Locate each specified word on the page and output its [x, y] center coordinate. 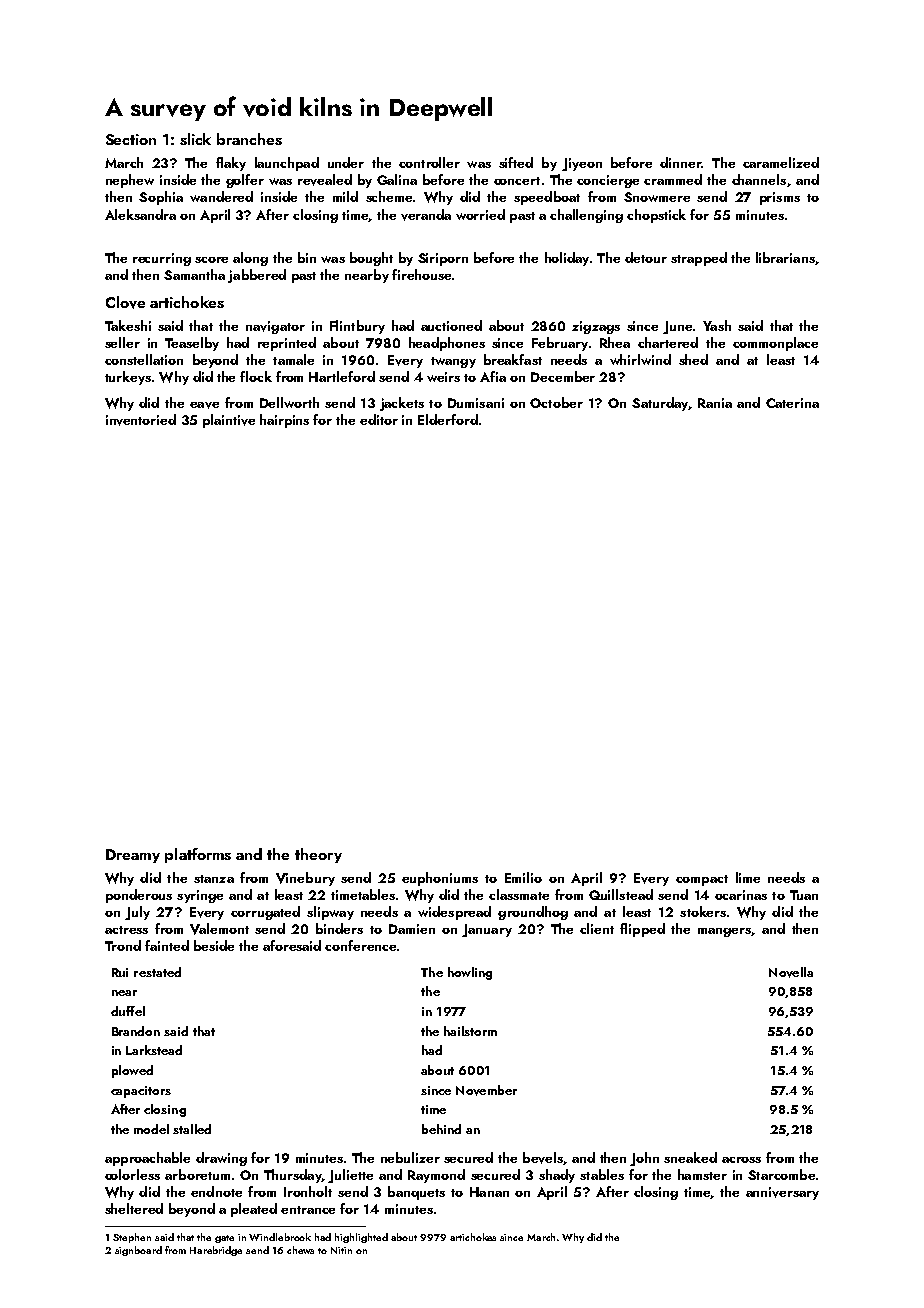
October [556, 402]
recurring [162, 259]
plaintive [229, 421]
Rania [715, 403]
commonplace [775, 344]
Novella [791, 972]
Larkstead [154, 1050]
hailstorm [470, 1031]
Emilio [523, 877]
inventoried [141, 420]
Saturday [660, 404]
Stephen [132, 1238]
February [560, 344]
